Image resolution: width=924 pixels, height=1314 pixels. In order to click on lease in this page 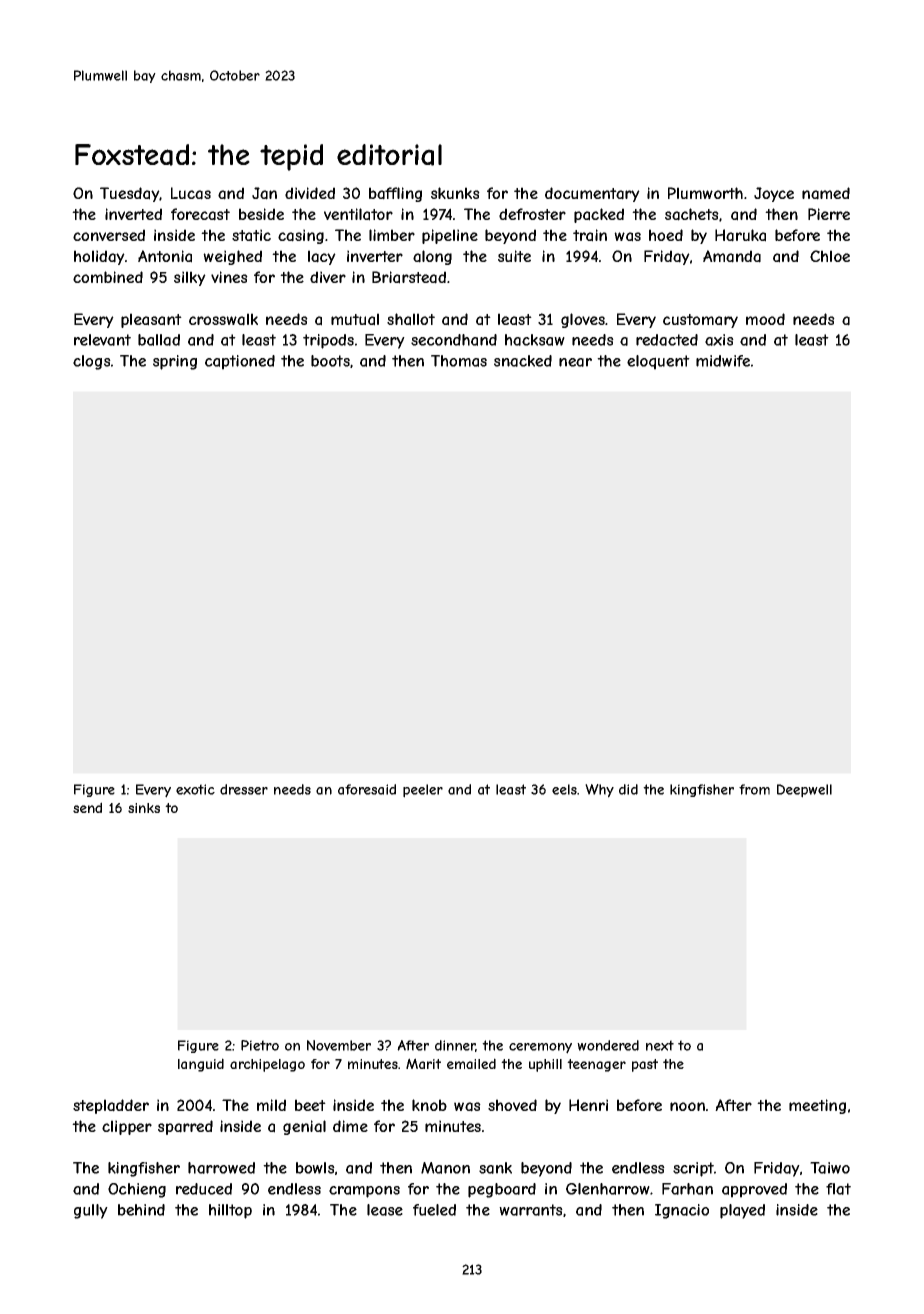, I will do `click(385, 1210)`.
